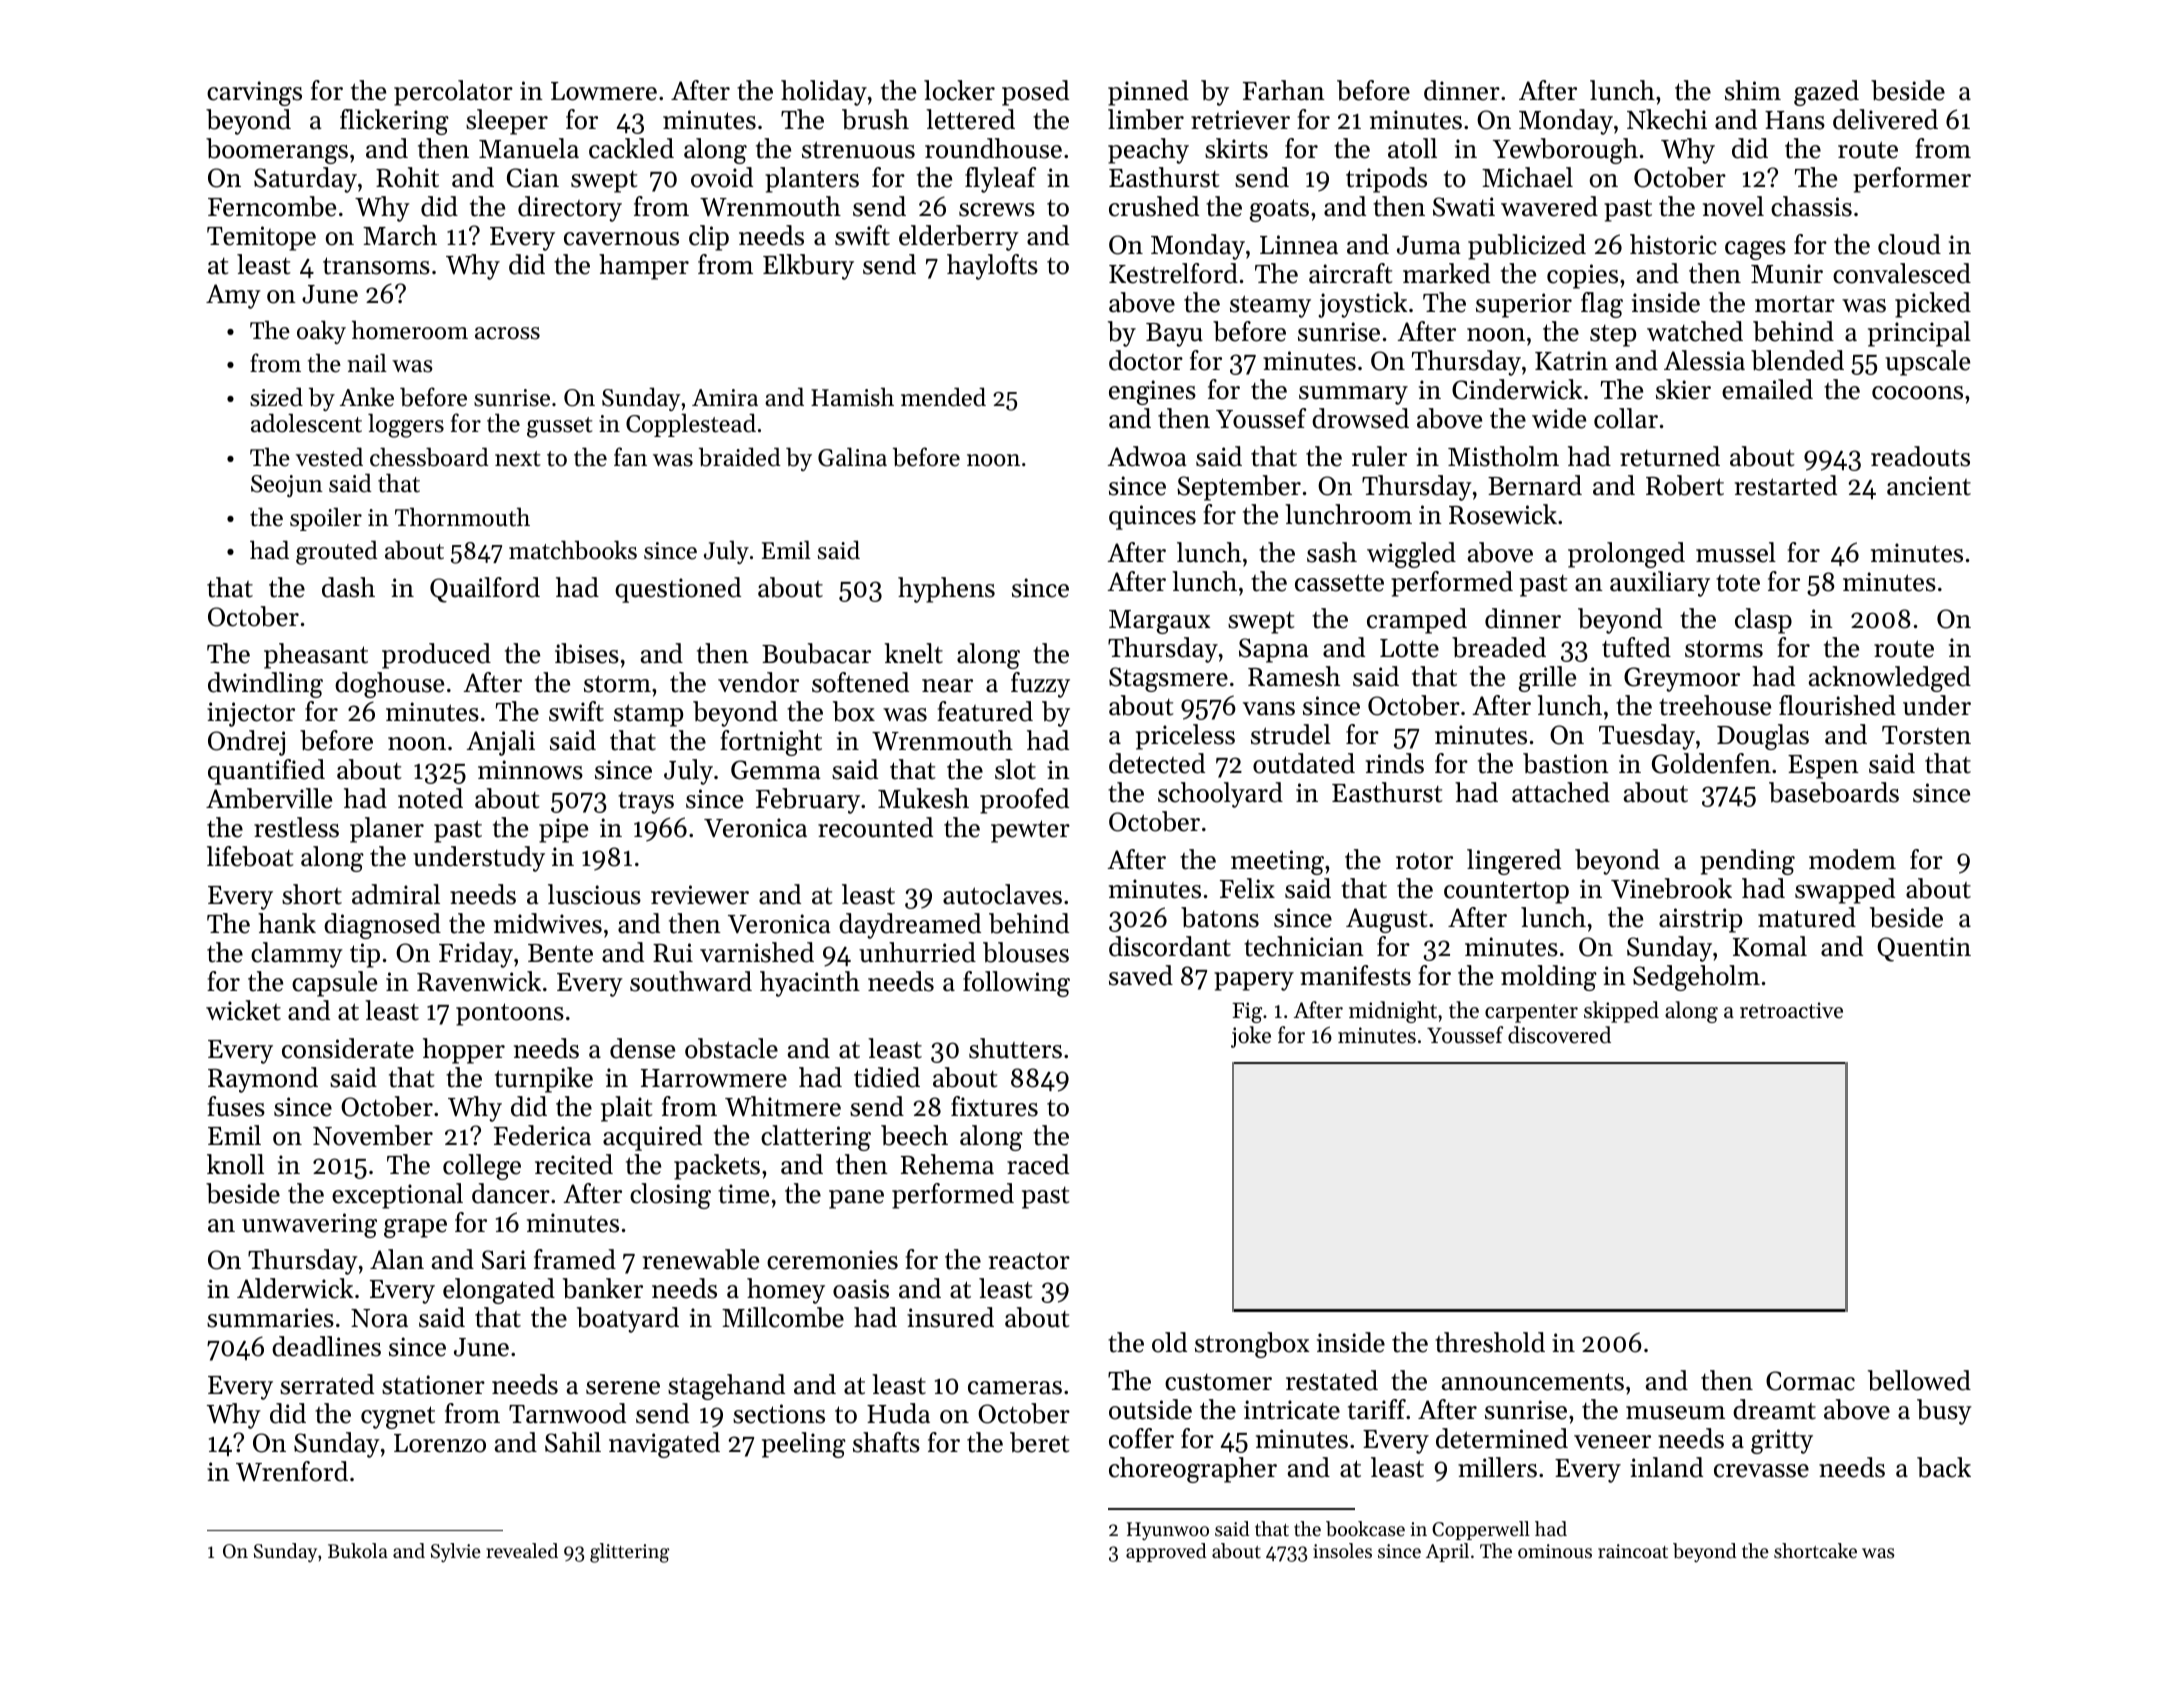  Describe the element at coordinates (604, 91) in the page. I see `Lowmere` at that location.
